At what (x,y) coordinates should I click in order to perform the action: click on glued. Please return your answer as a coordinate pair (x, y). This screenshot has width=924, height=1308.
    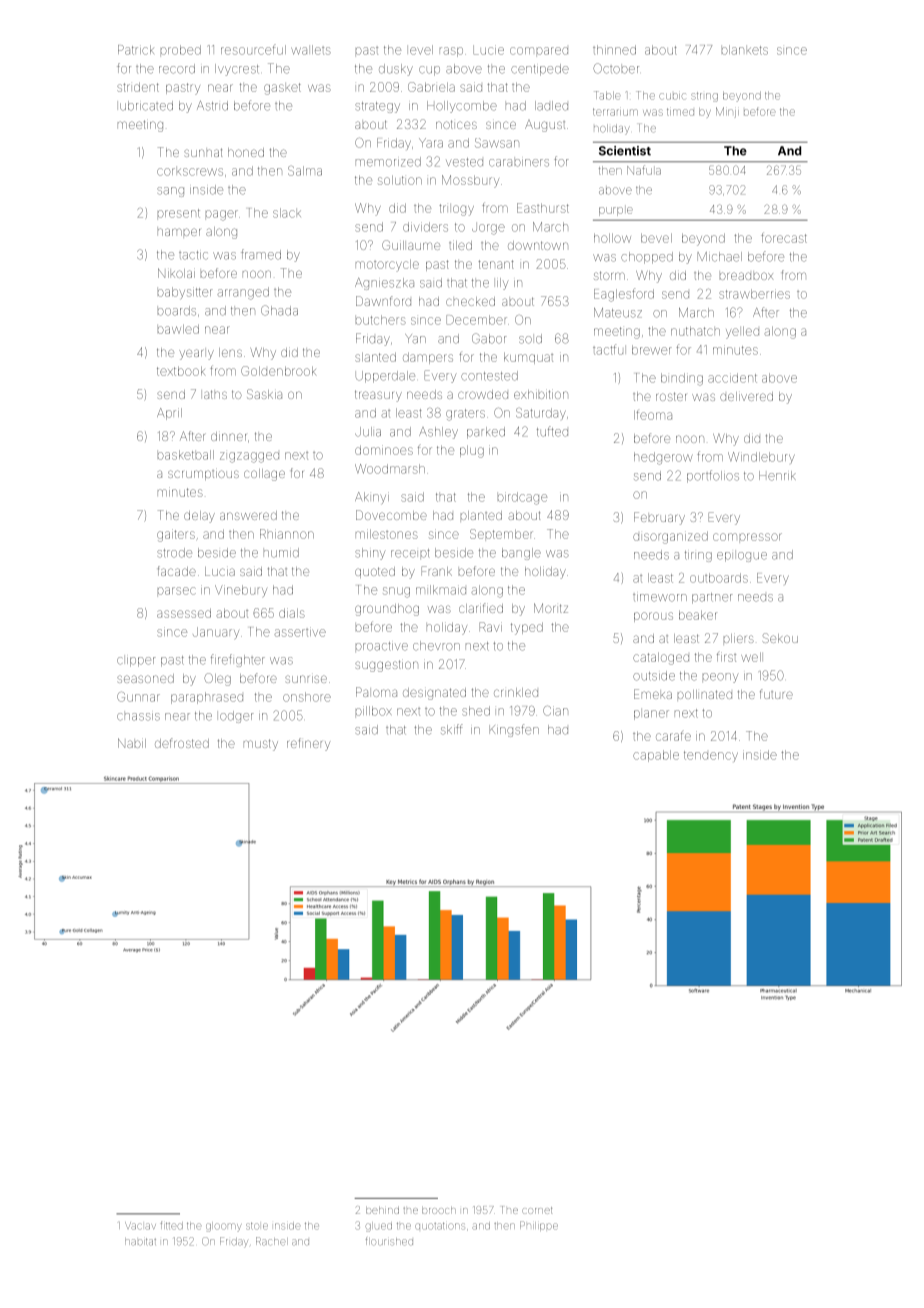
    Looking at the image, I should click on (378, 1227).
